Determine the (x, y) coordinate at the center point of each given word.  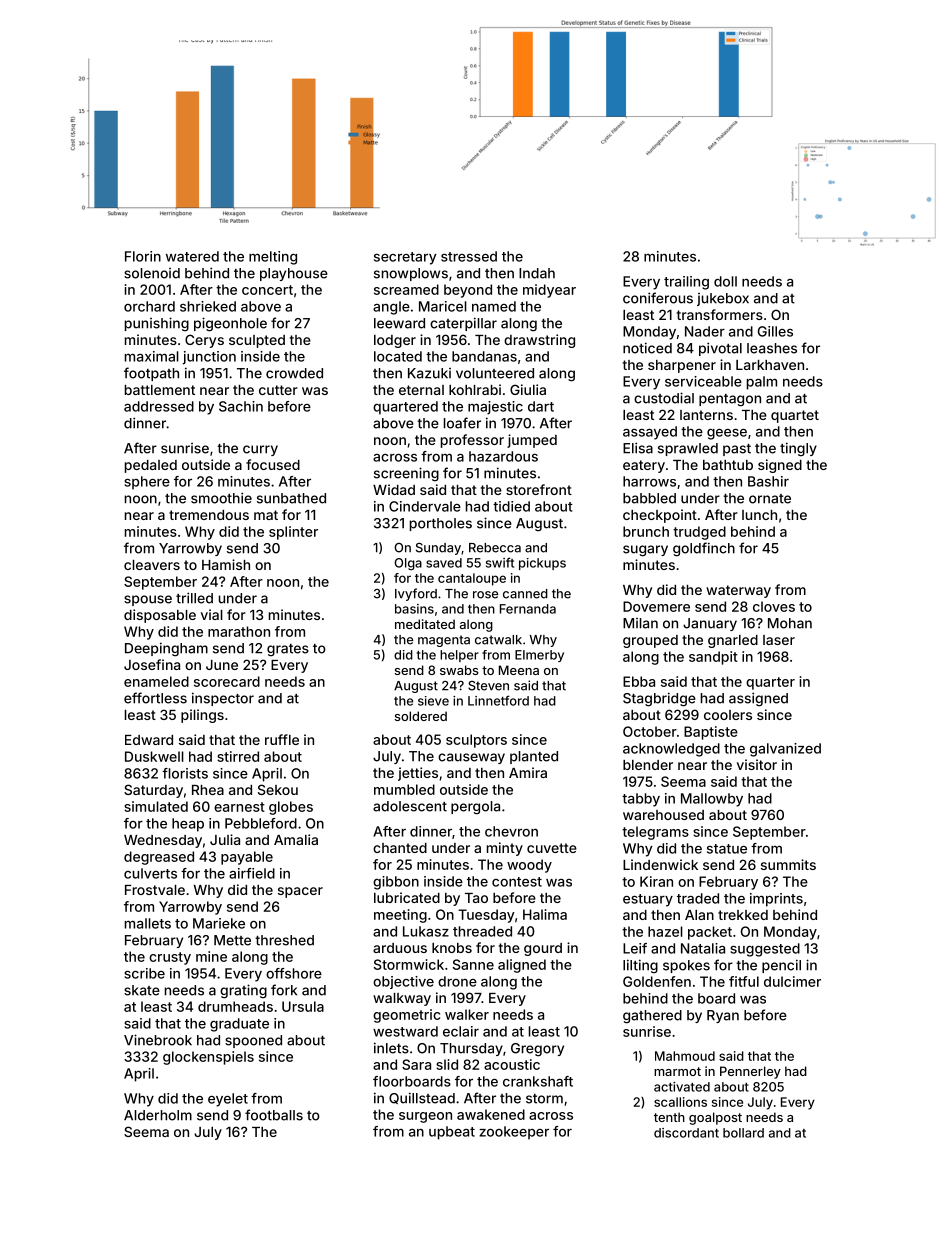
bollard (743, 1133)
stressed (469, 256)
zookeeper (514, 1133)
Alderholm (158, 1115)
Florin (143, 256)
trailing (686, 283)
